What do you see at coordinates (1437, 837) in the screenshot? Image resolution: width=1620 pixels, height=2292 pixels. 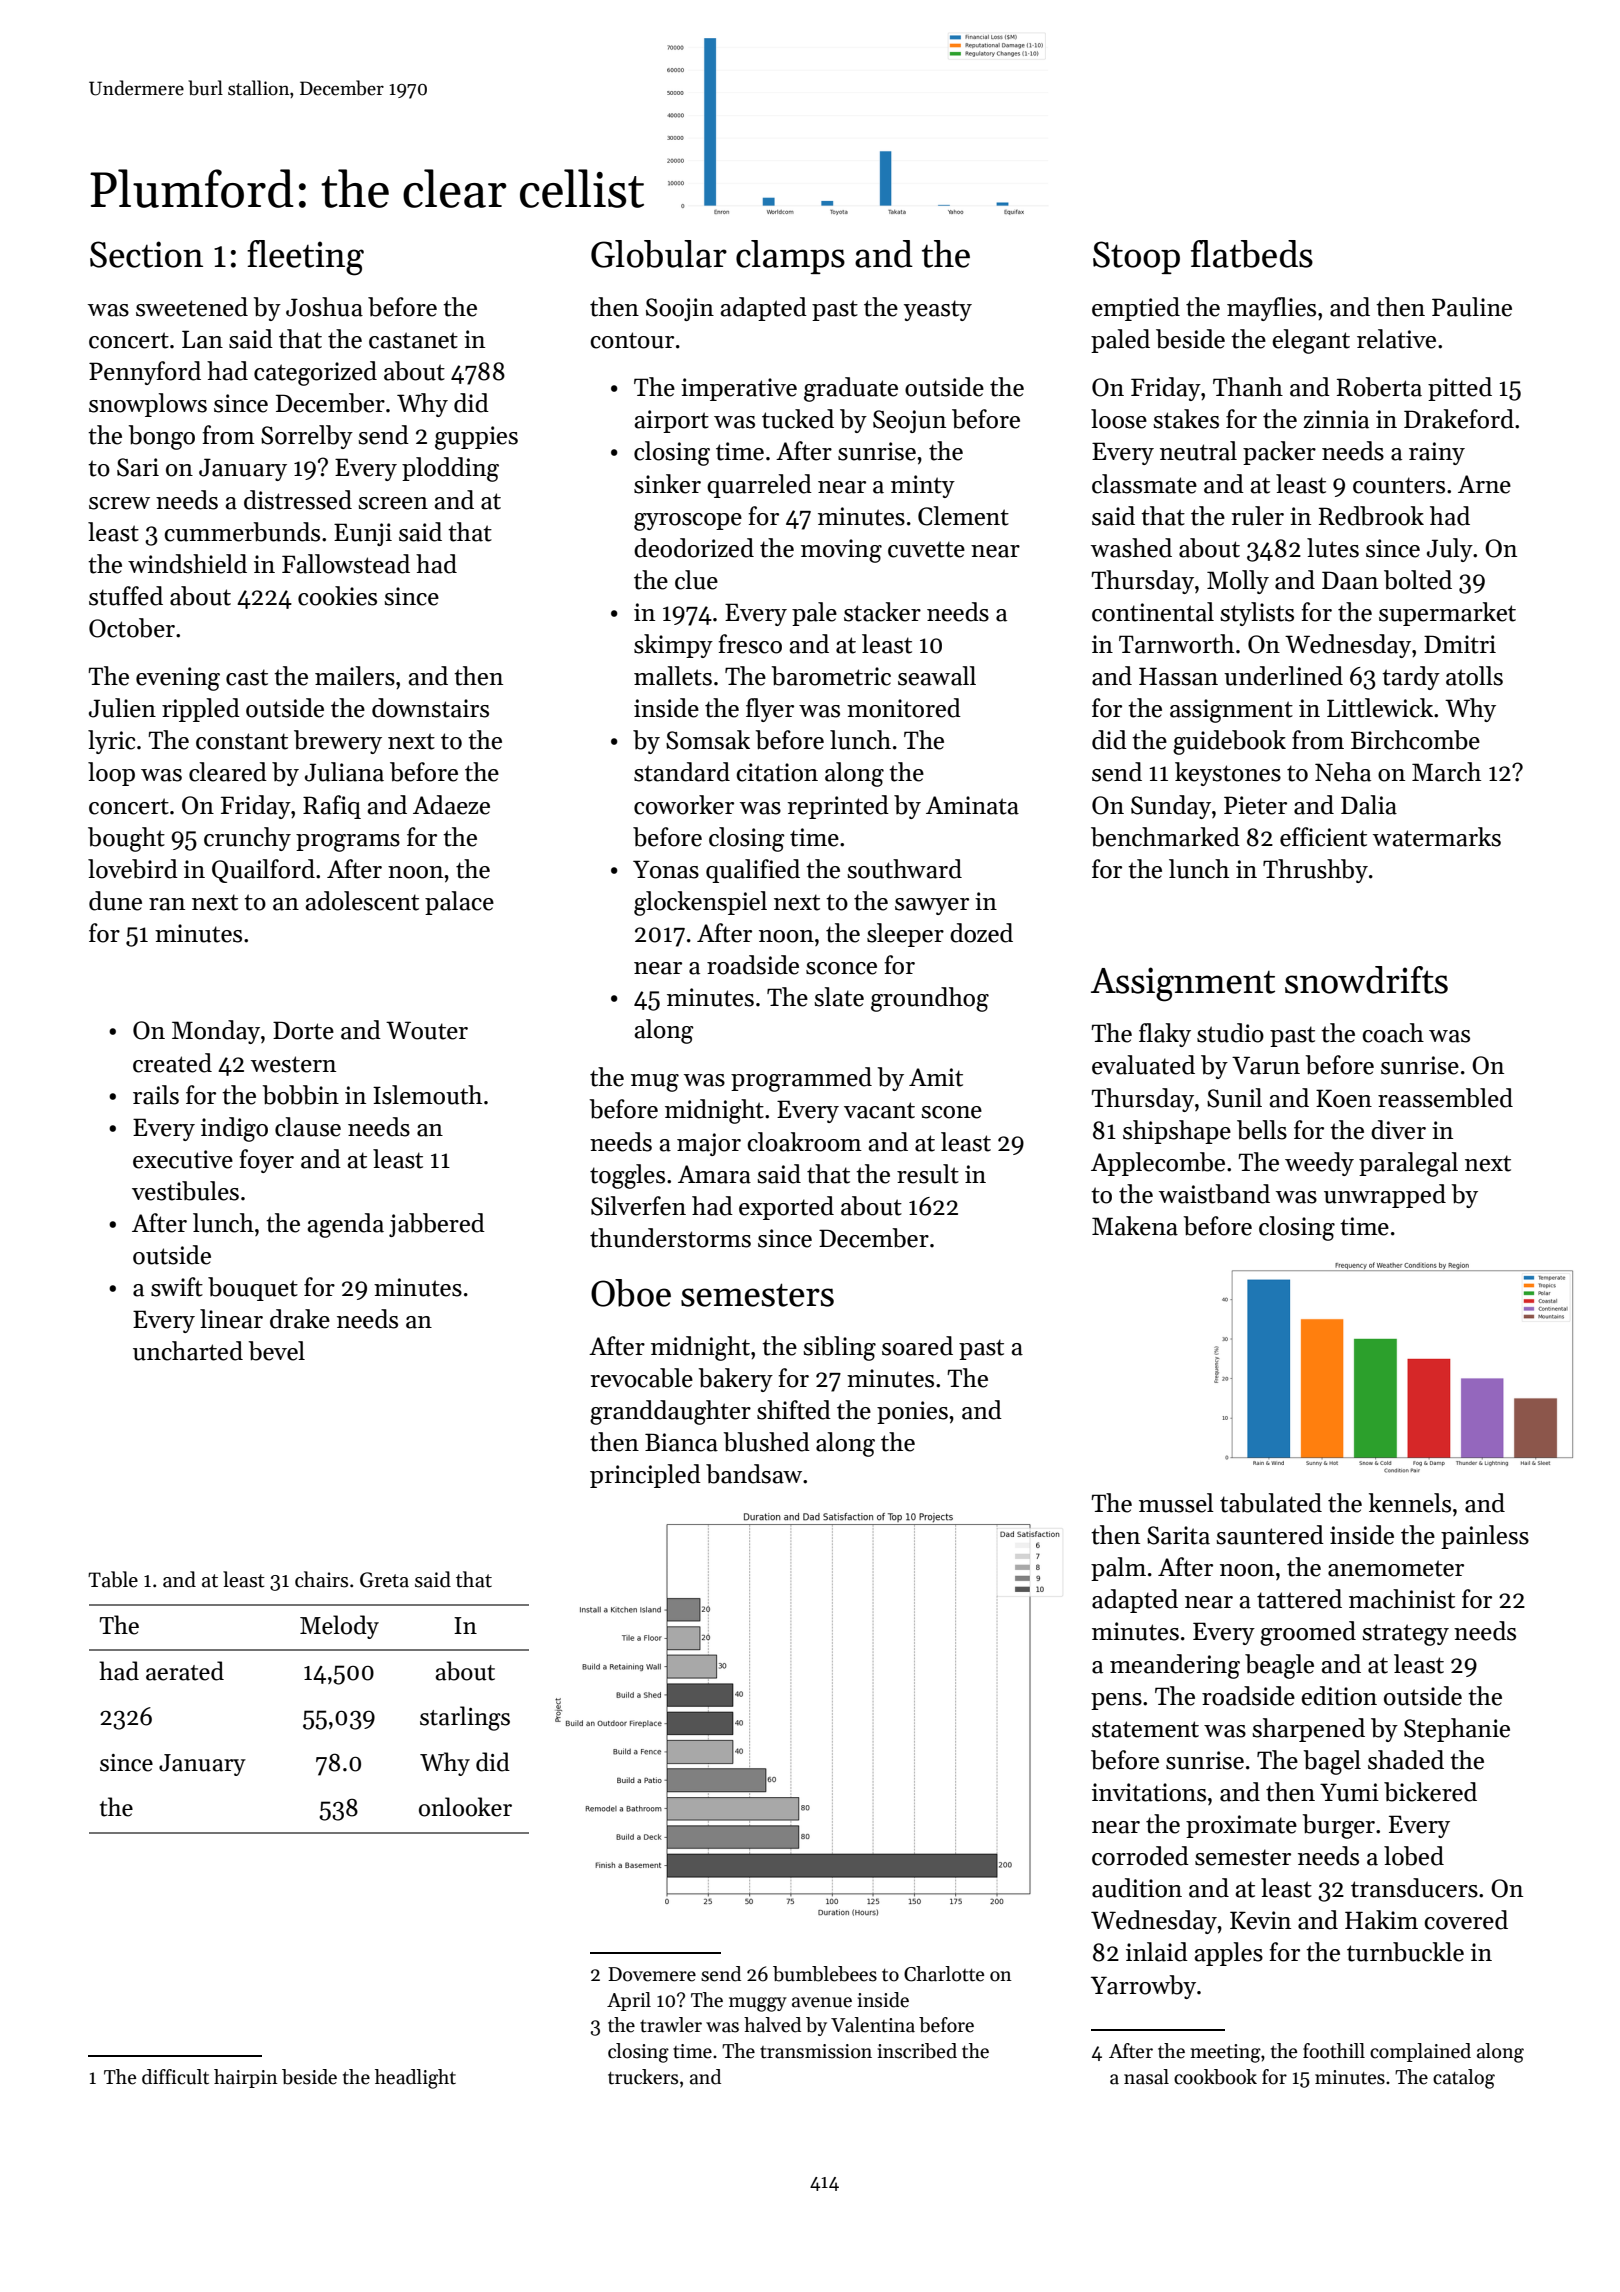 I see `watermarks` at bounding box center [1437, 837].
